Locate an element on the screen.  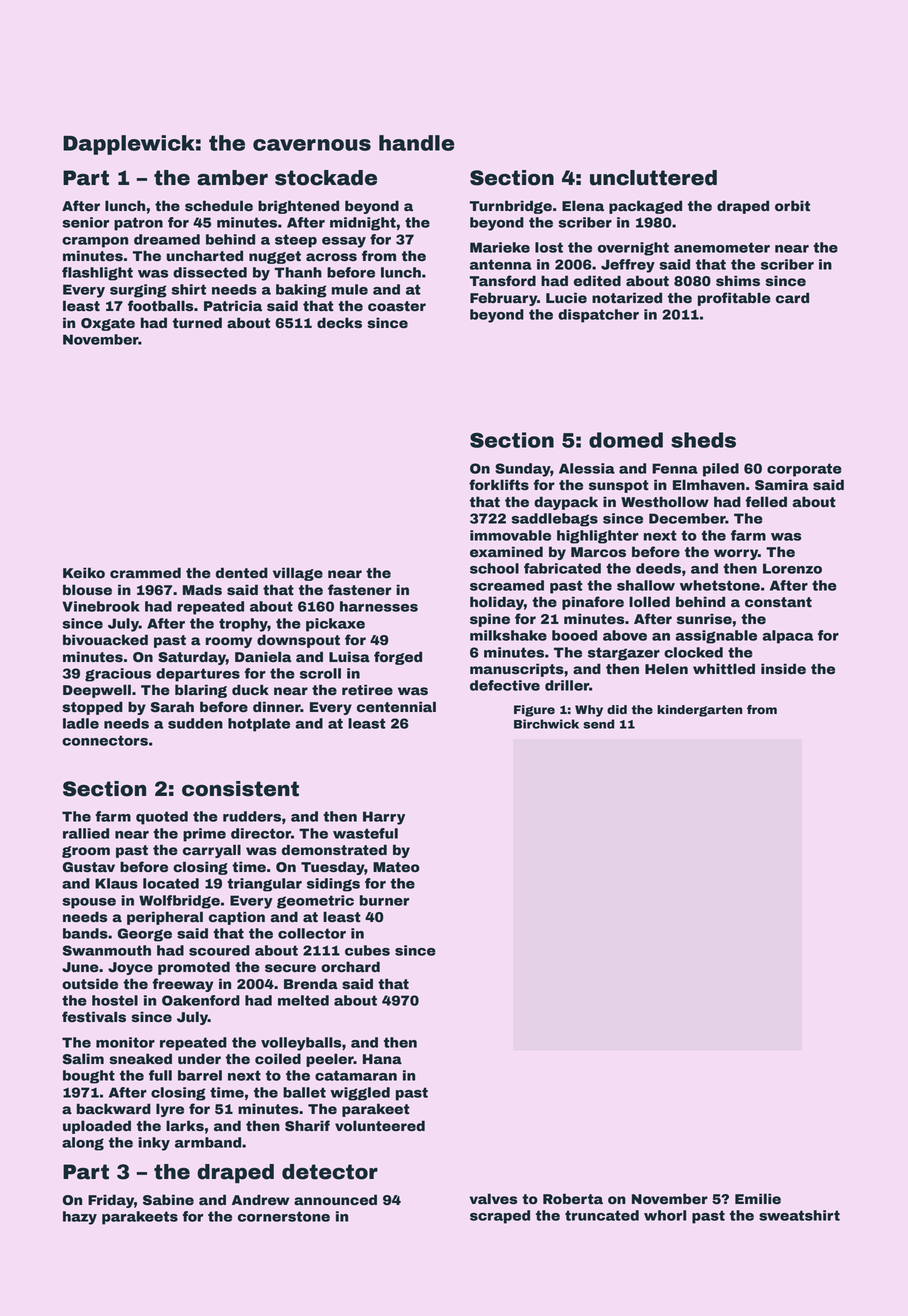
Keiko is located at coordinates (84, 573).
